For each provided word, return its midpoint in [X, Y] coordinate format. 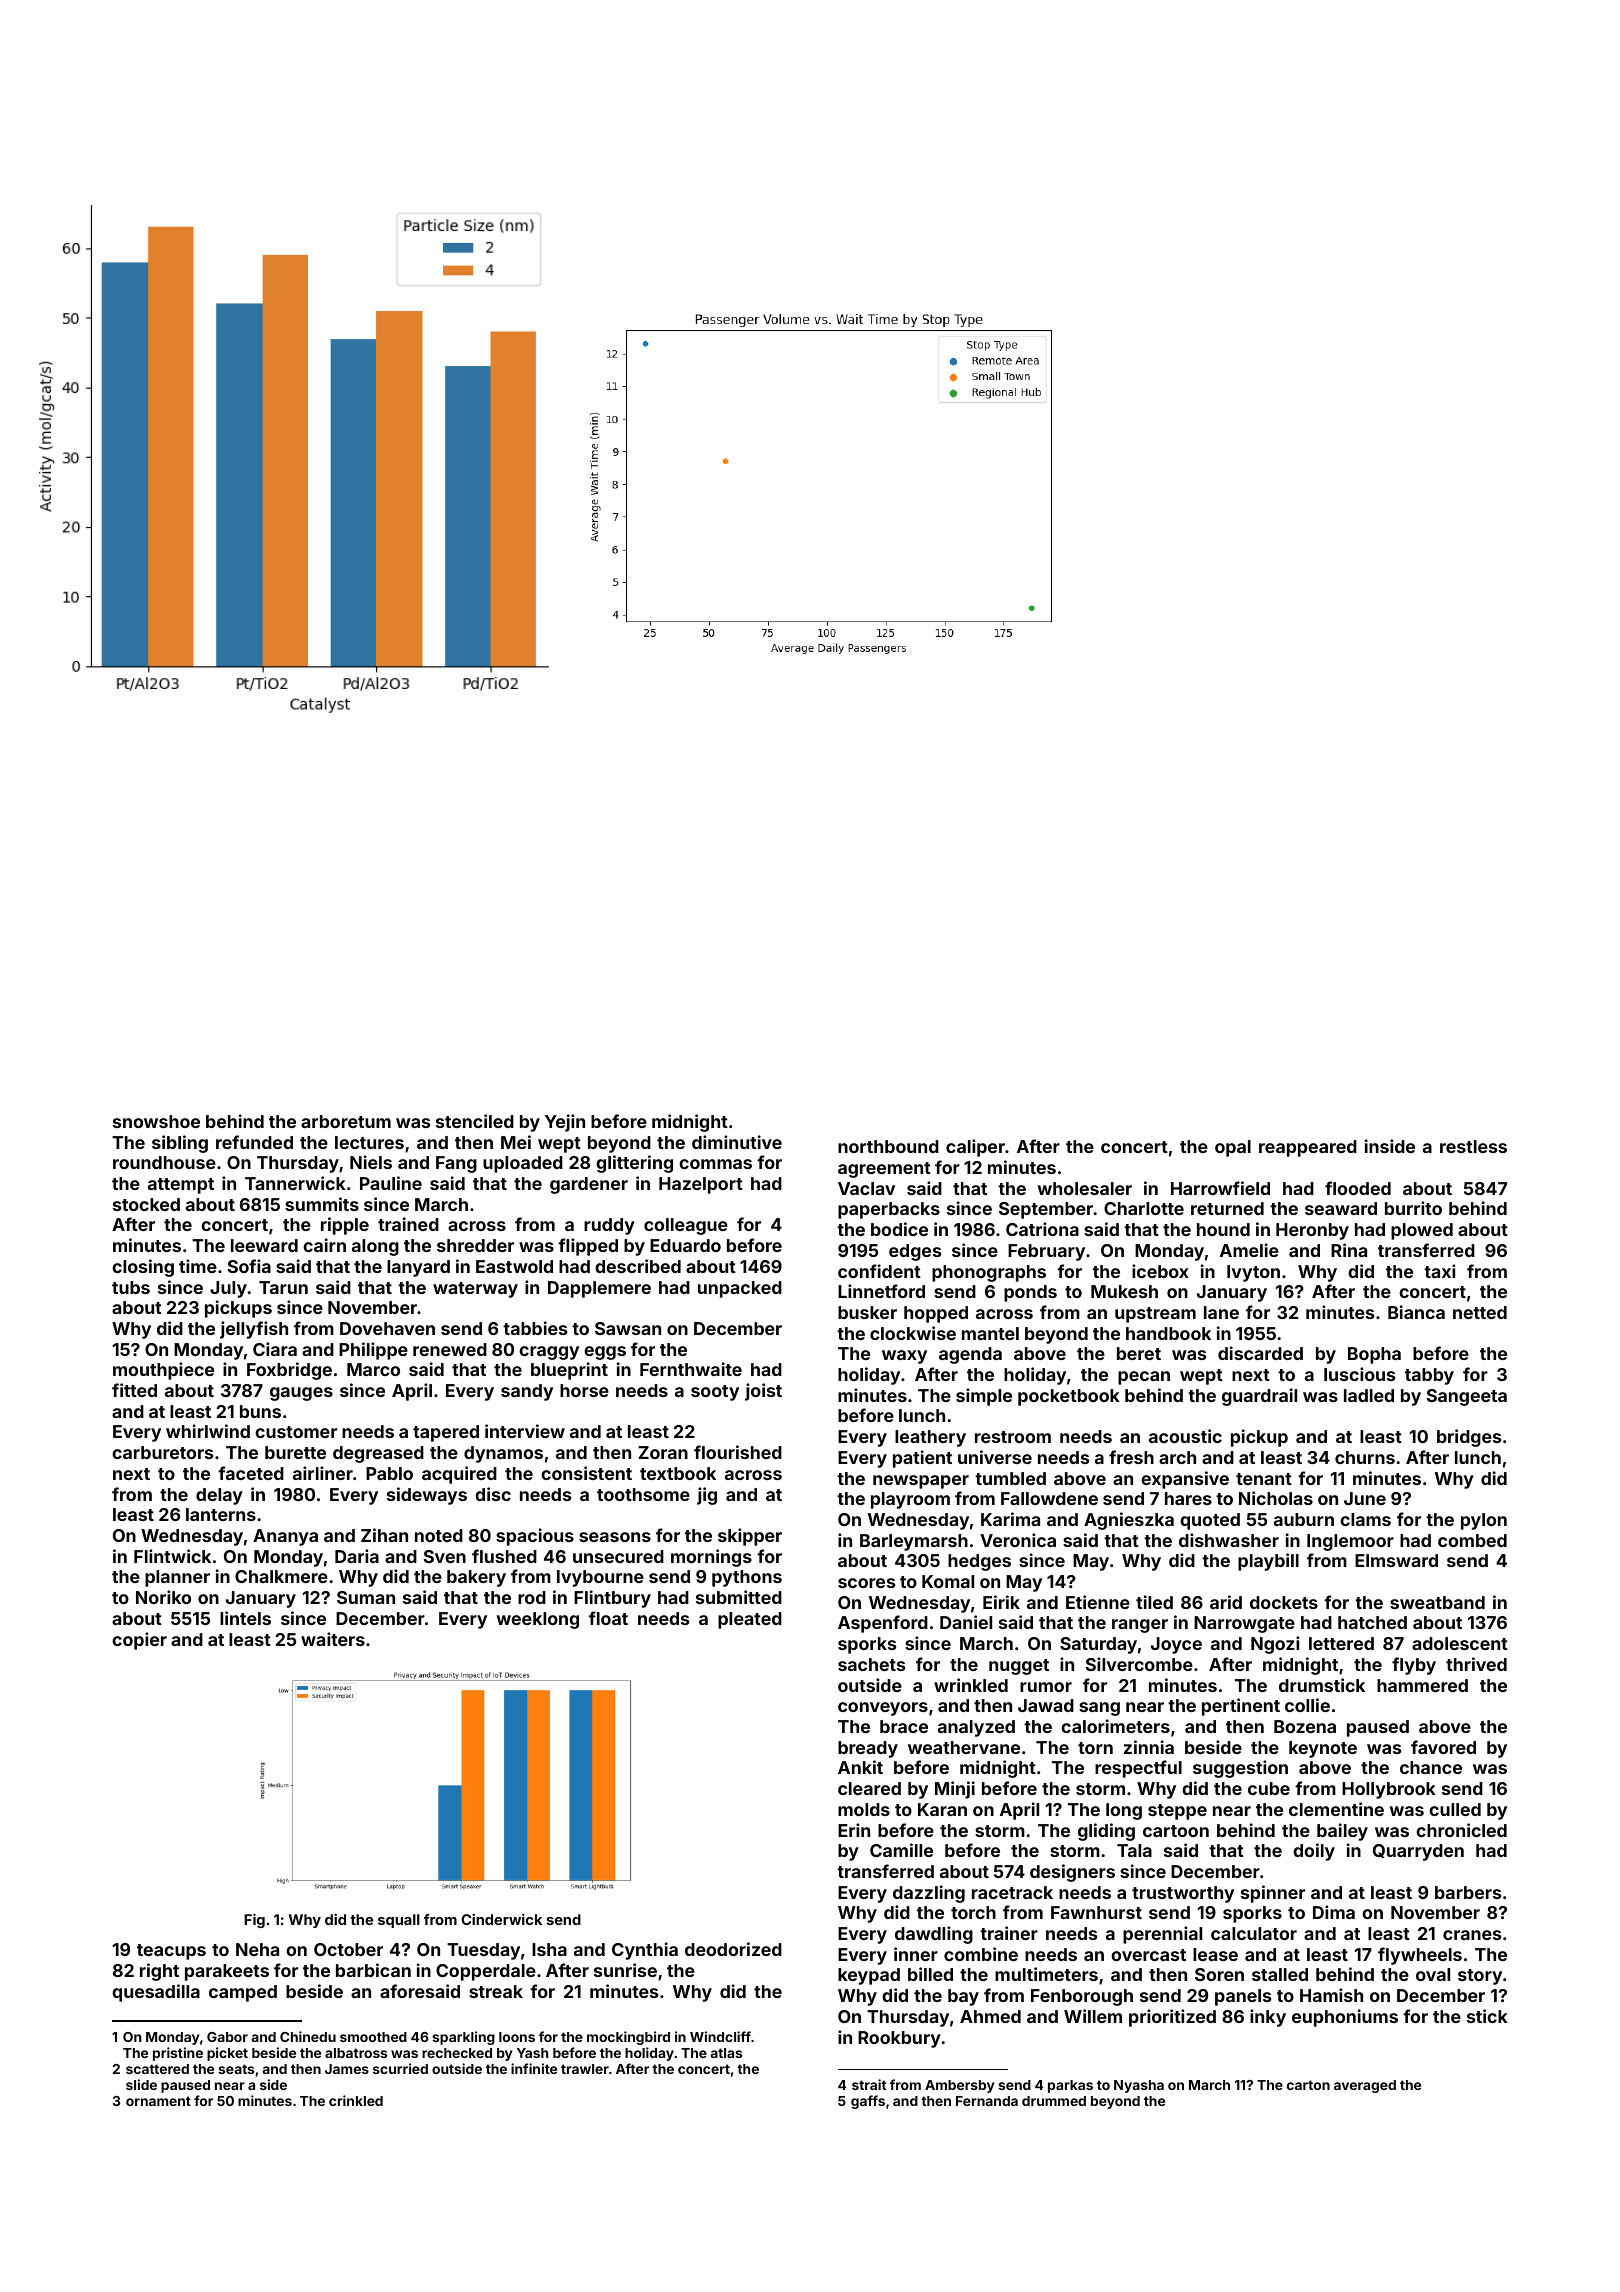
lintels [245, 1618]
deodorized [733, 1949]
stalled [1280, 1974]
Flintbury [612, 1599]
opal [1233, 1148]
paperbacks [889, 1210]
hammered [1422, 1685]
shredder [475, 1245]
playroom [910, 1500]
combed [1472, 1540]
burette [295, 1452]
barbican [373, 1970]
